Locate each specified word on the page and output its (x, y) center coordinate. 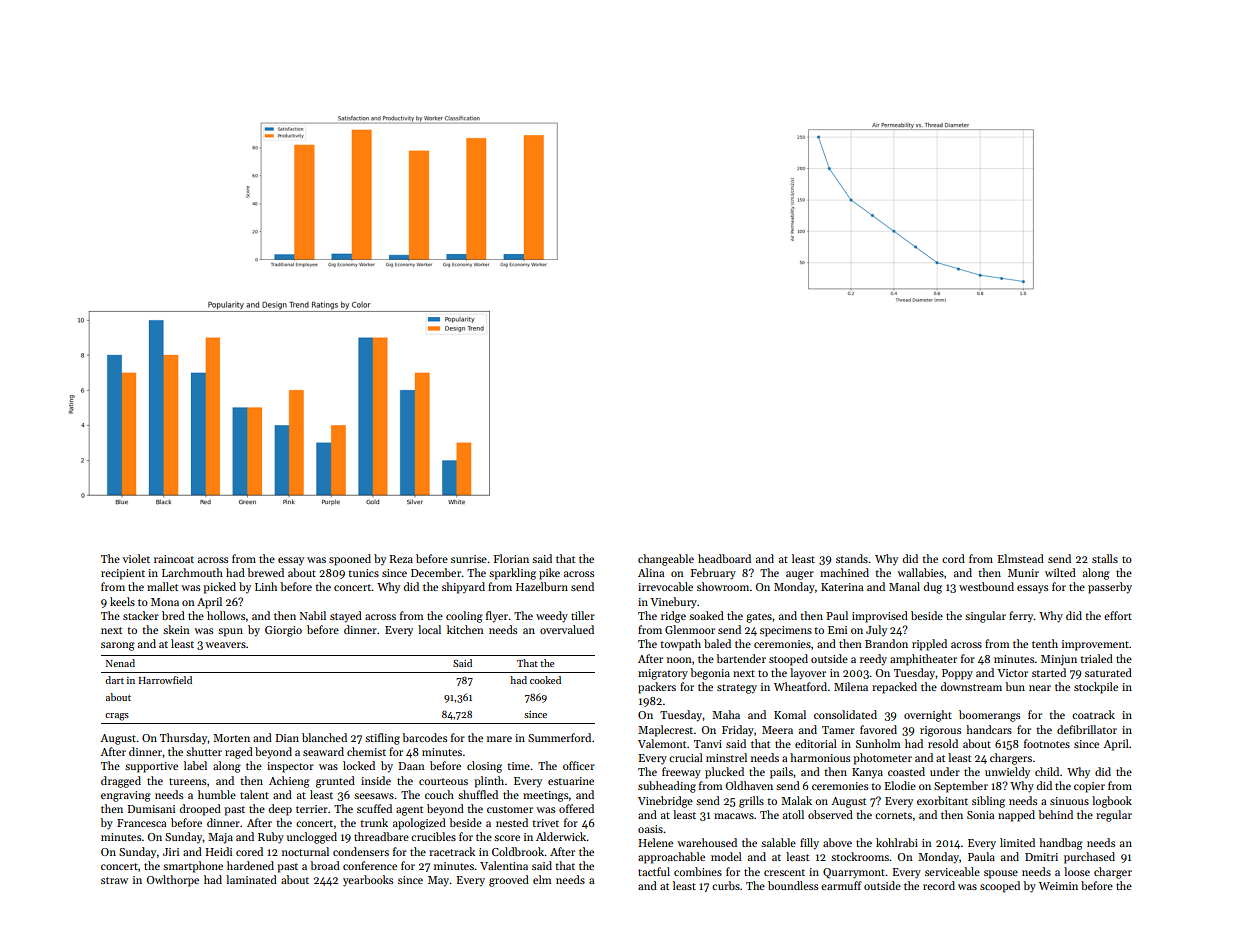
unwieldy (1007, 772)
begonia (710, 674)
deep (280, 810)
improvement (1095, 645)
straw (114, 880)
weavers (225, 645)
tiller (583, 615)
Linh (266, 586)
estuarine (571, 781)
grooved (509, 881)
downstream (971, 686)
